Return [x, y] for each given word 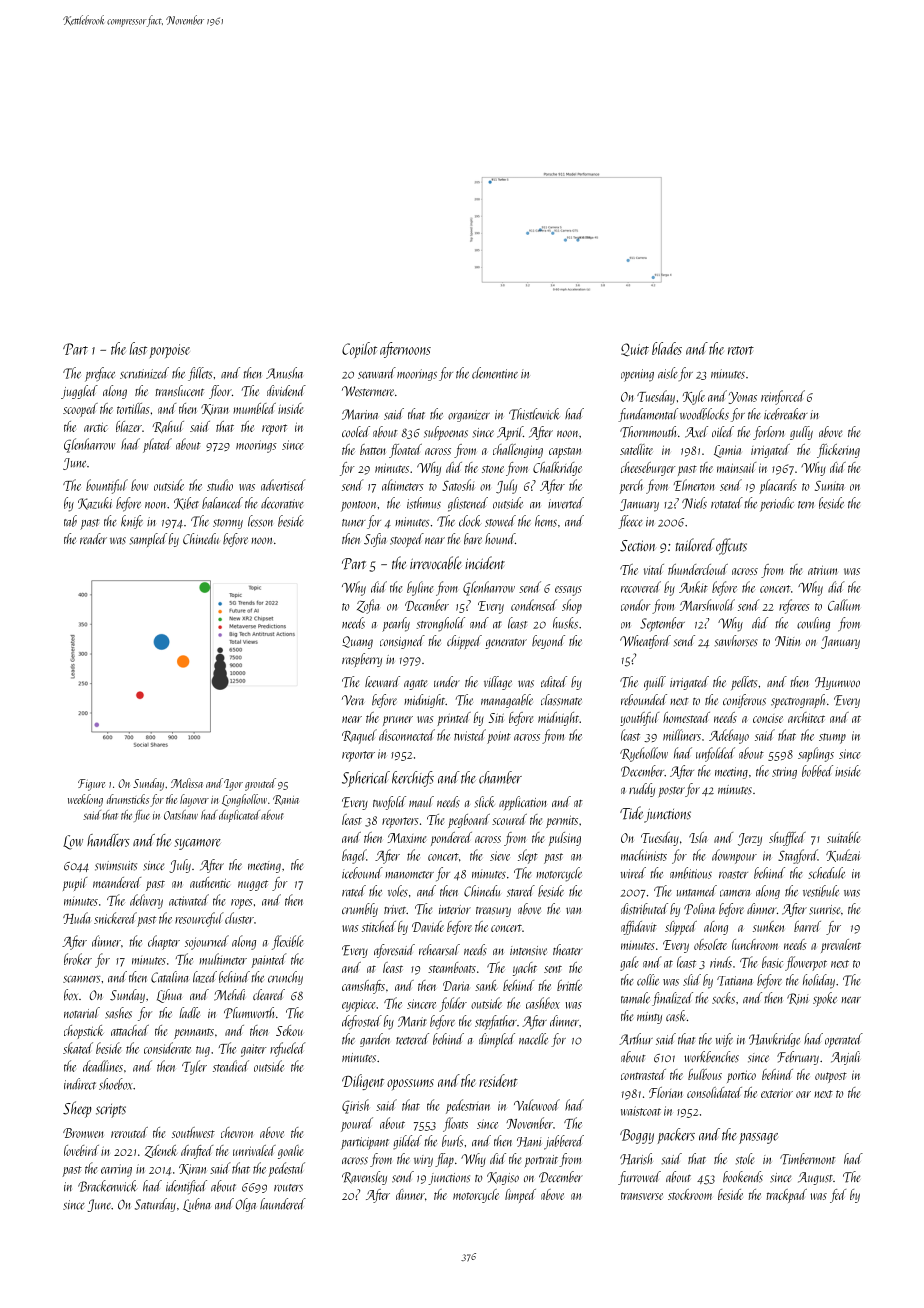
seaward [377, 373]
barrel [807, 926]
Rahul [168, 427]
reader [93, 538]
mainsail [736, 467]
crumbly [360, 910]
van [573, 910]
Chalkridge [557, 469]
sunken [768, 926]
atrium [822, 570]
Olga [245, 1205]
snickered [115, 918]
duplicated [239, 816]
